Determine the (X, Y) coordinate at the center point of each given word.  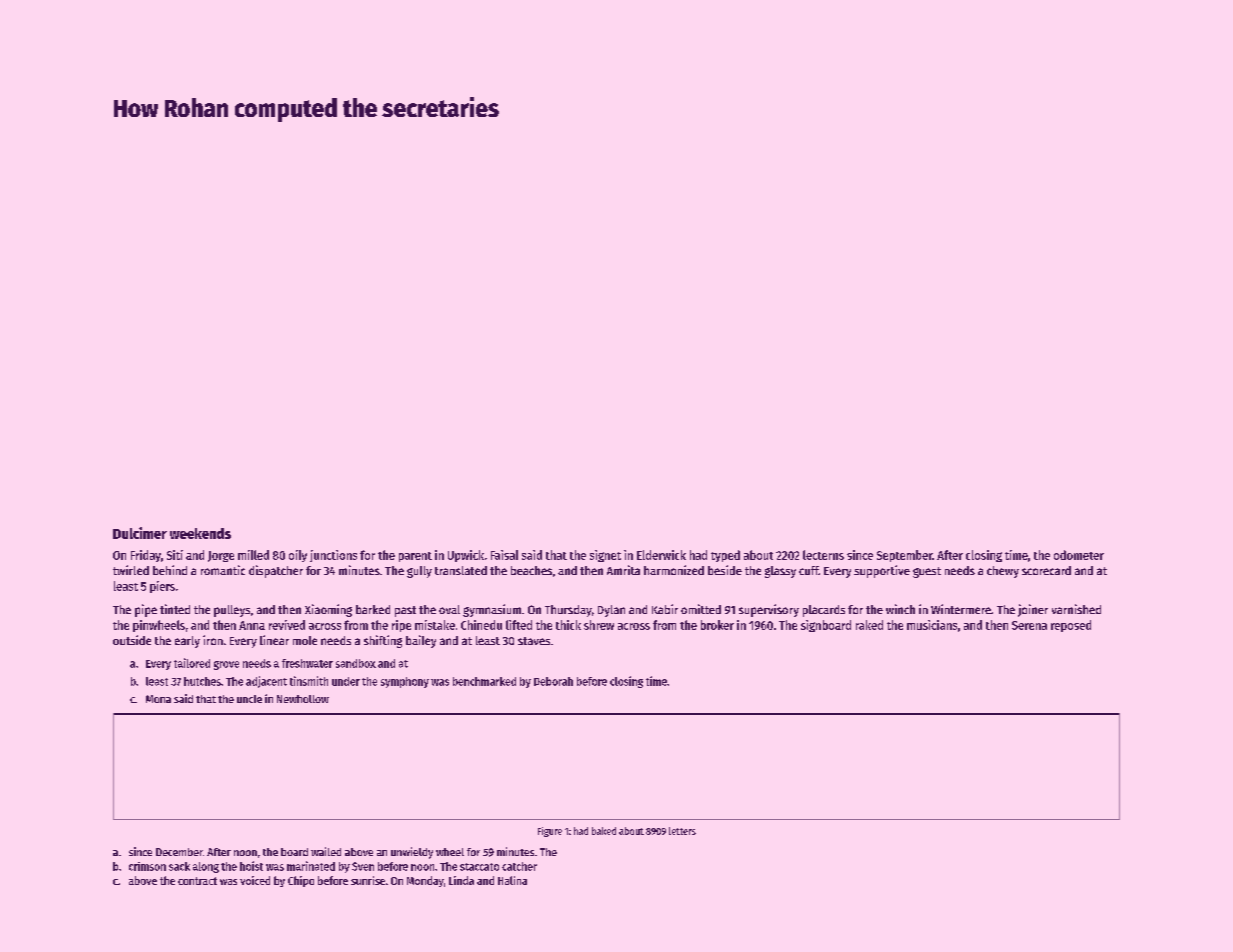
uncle (249, 699)
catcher (519, 866)
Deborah (553, 681)
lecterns (823, 555)
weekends (200, 533)
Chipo (301, 881)
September (904, 556)
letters (682, 831)
